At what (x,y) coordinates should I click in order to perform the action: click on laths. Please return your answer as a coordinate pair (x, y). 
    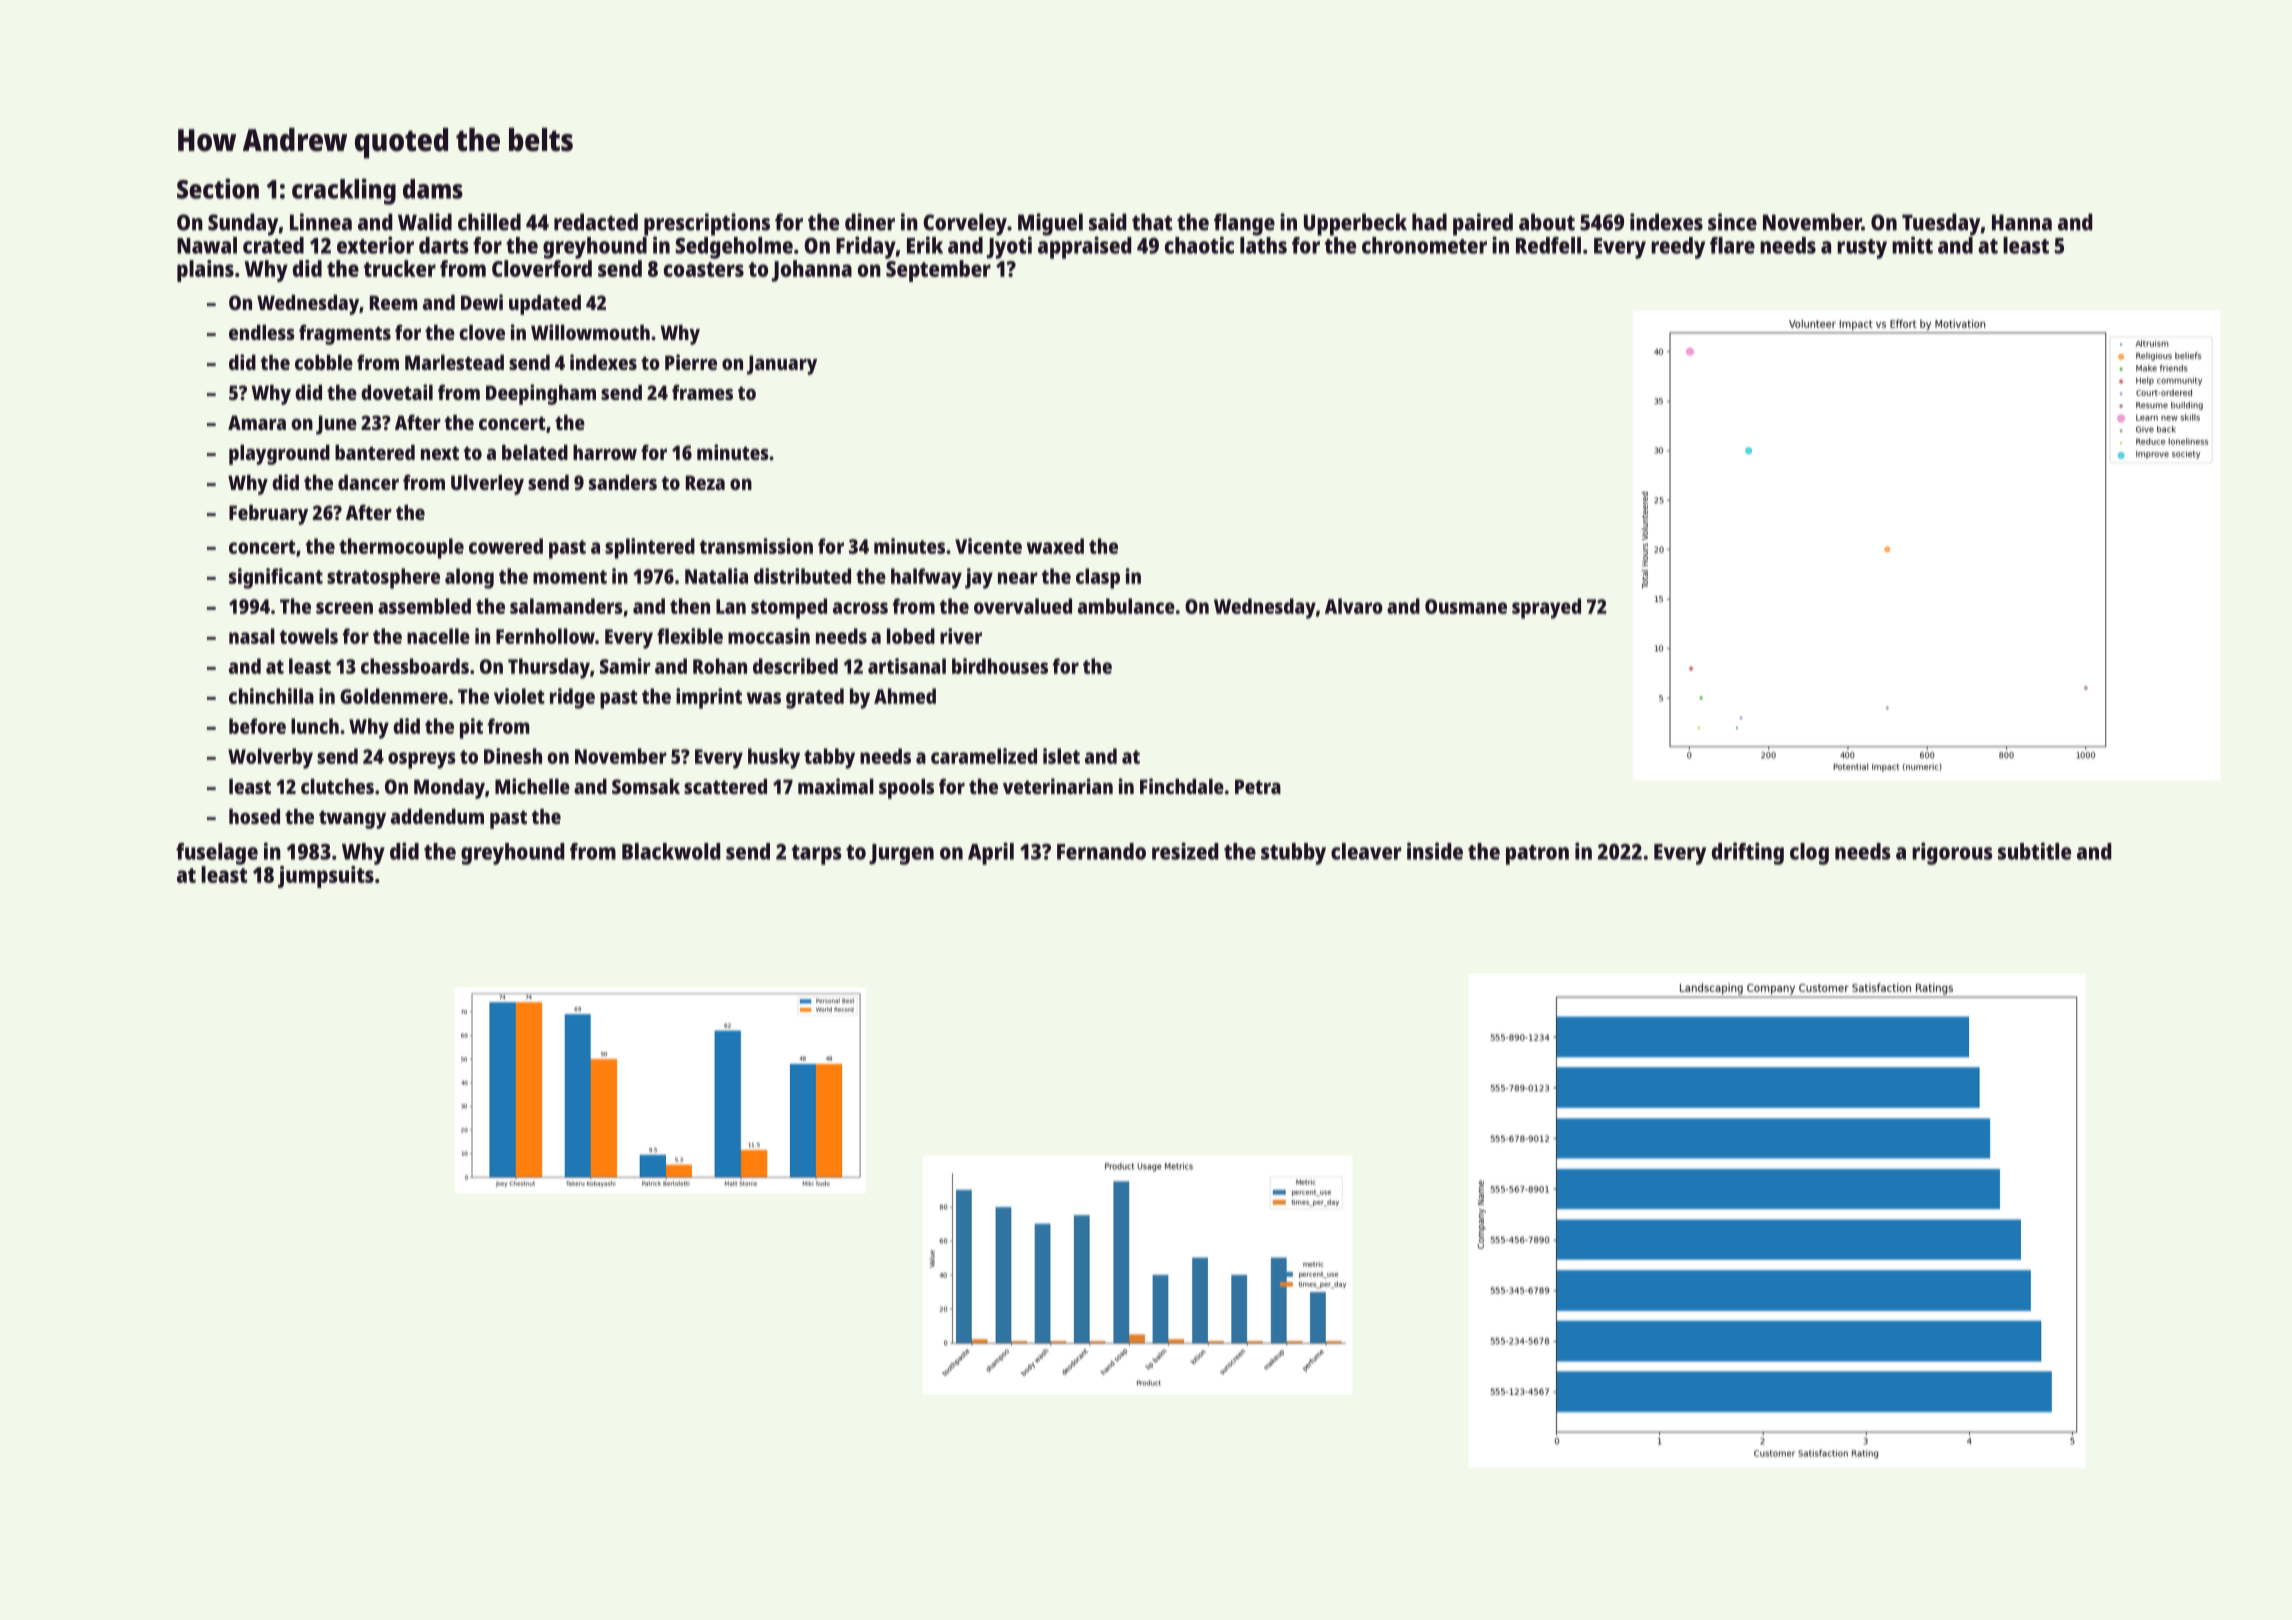
    Looking at the image, I should click on (1263, 245).
